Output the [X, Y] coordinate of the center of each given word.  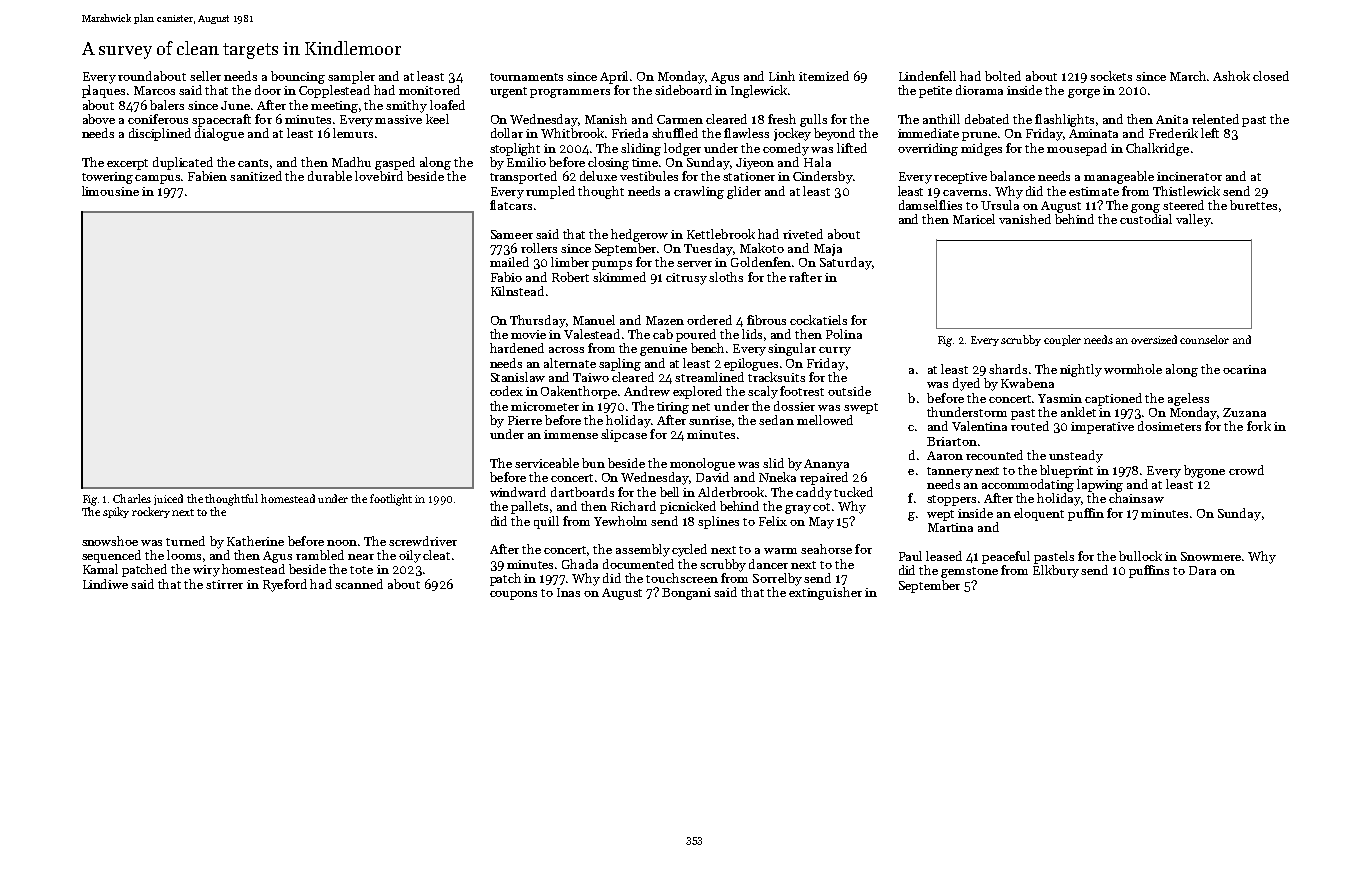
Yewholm [620, 521]
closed [1271, 76]
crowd [1246, 470]
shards [1008, 369]
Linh [782, 76]
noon [342, 543]
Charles [132, 498]
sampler [351, 77]
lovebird [379, 176]
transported [523, 177]
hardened [517, 348]
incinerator [1189, 176]
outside [849, 391]
